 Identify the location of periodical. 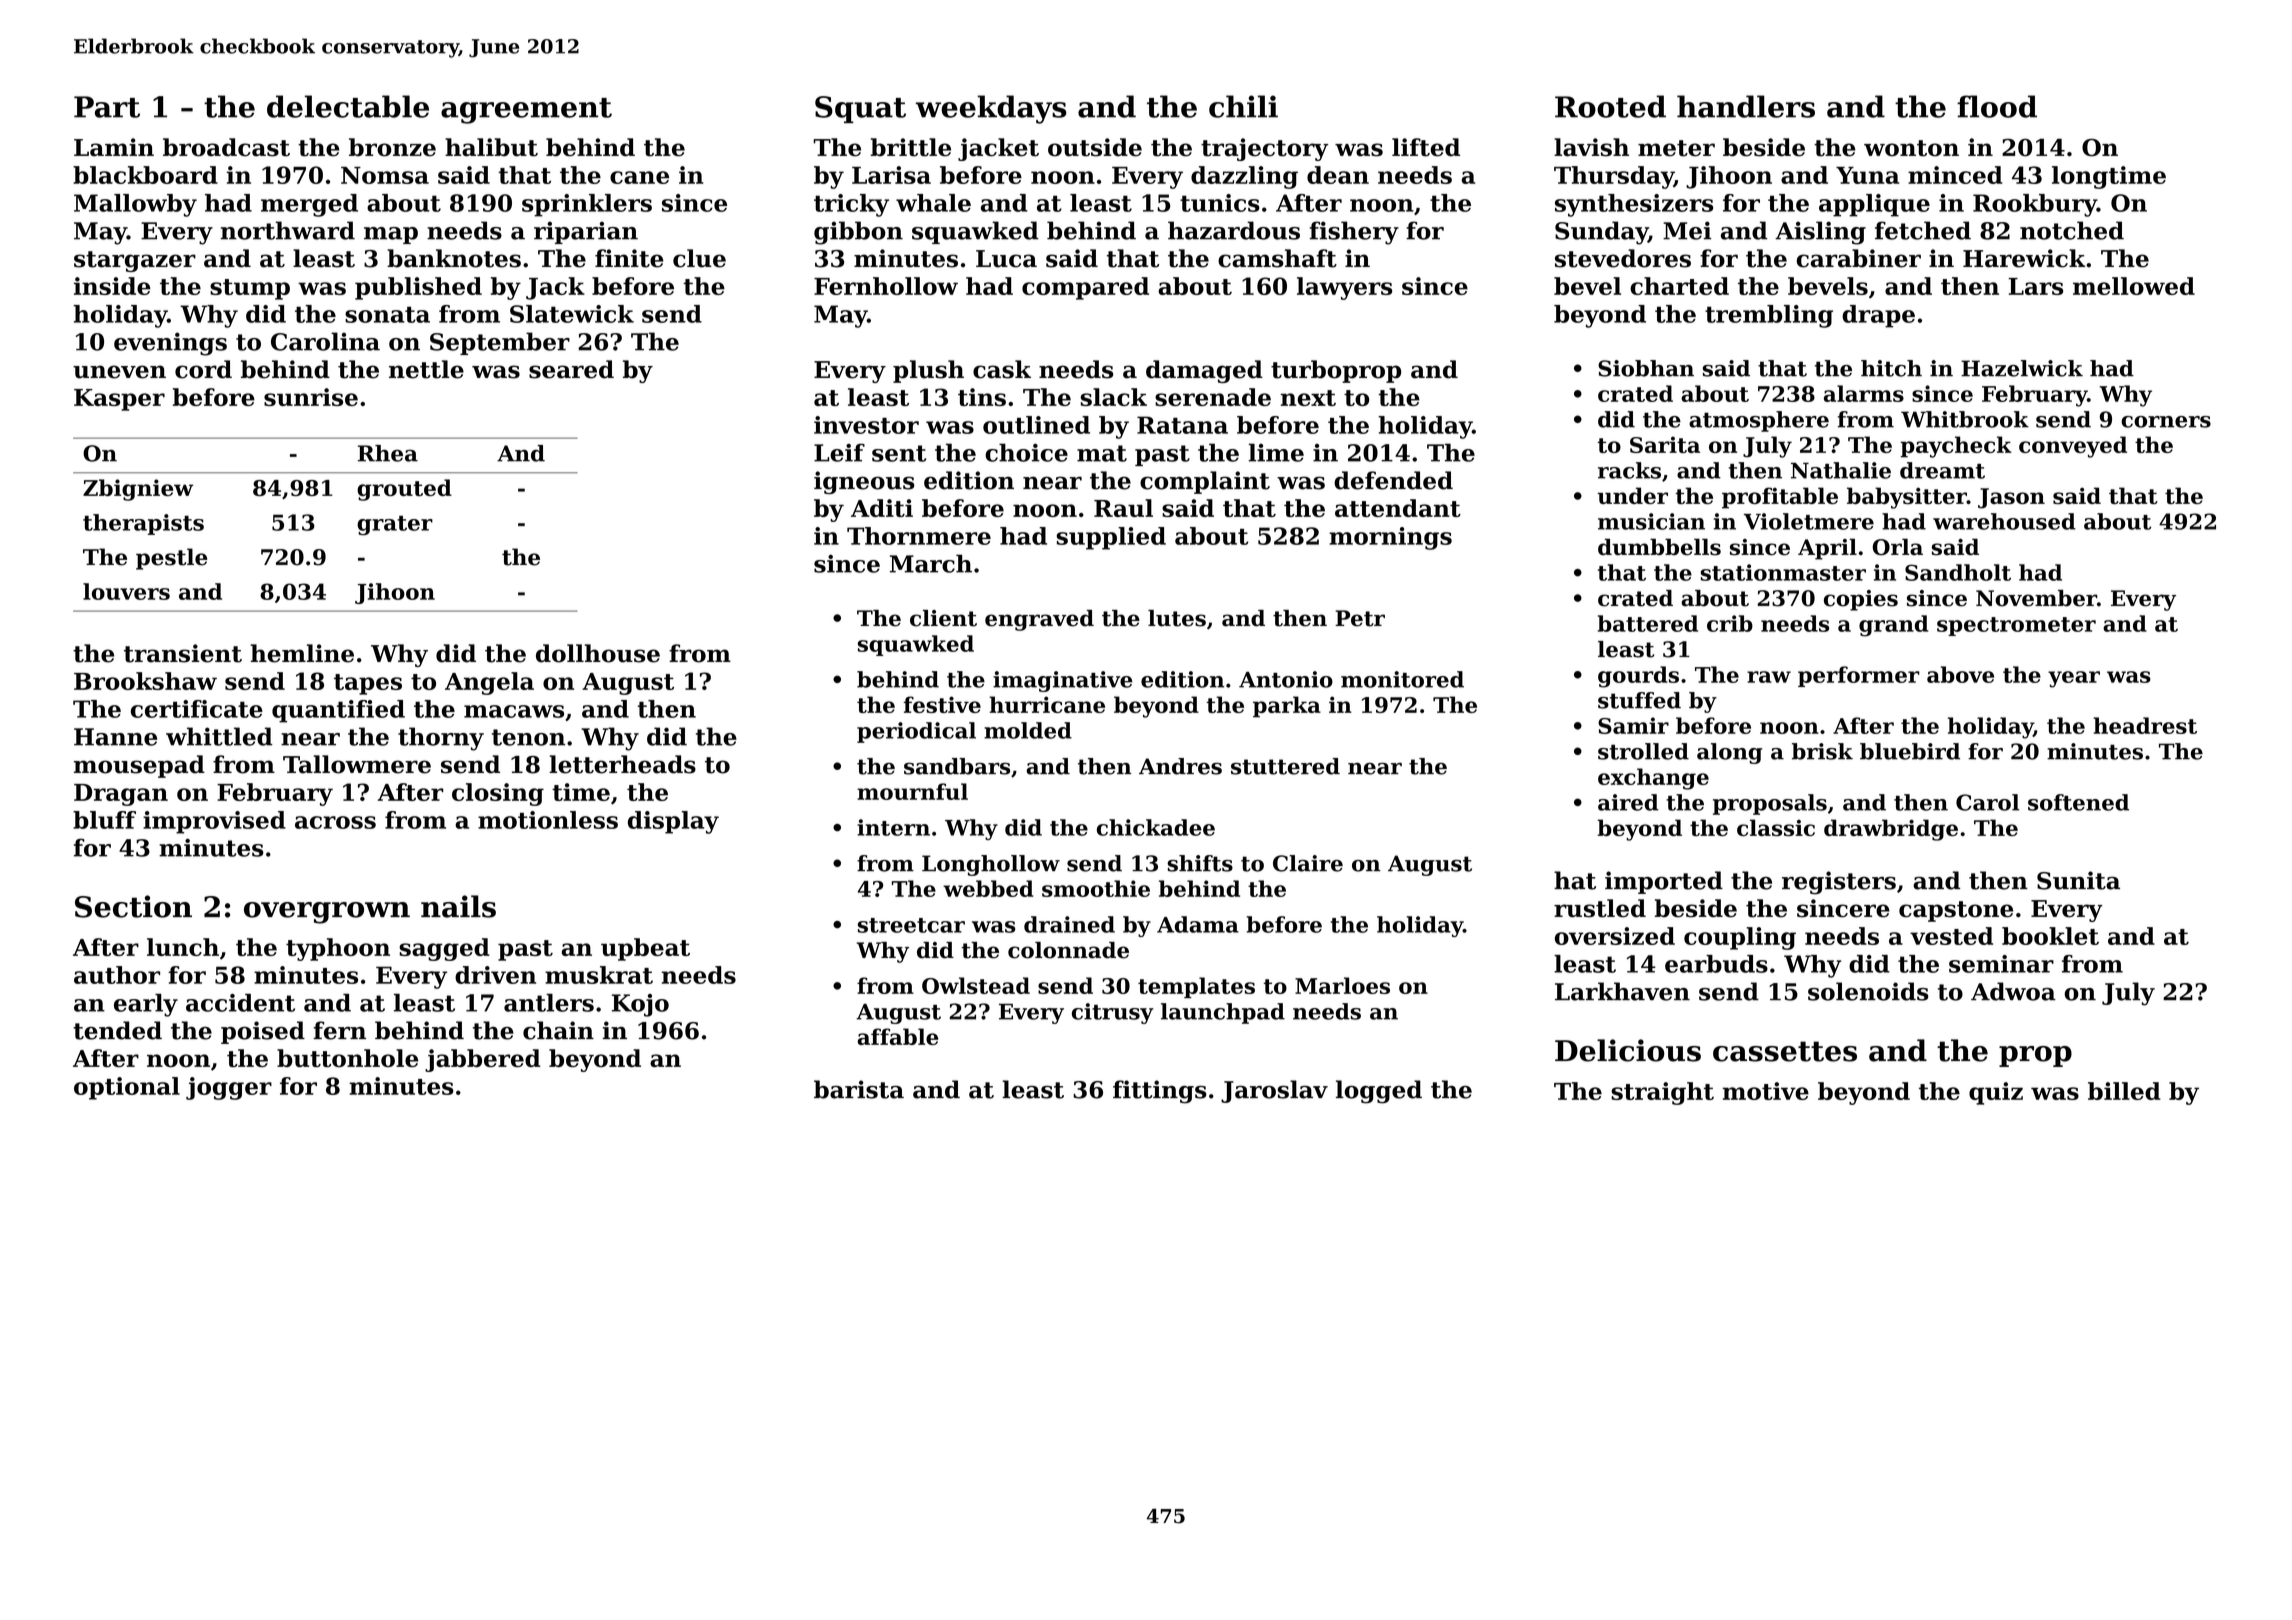
(916, 732).
